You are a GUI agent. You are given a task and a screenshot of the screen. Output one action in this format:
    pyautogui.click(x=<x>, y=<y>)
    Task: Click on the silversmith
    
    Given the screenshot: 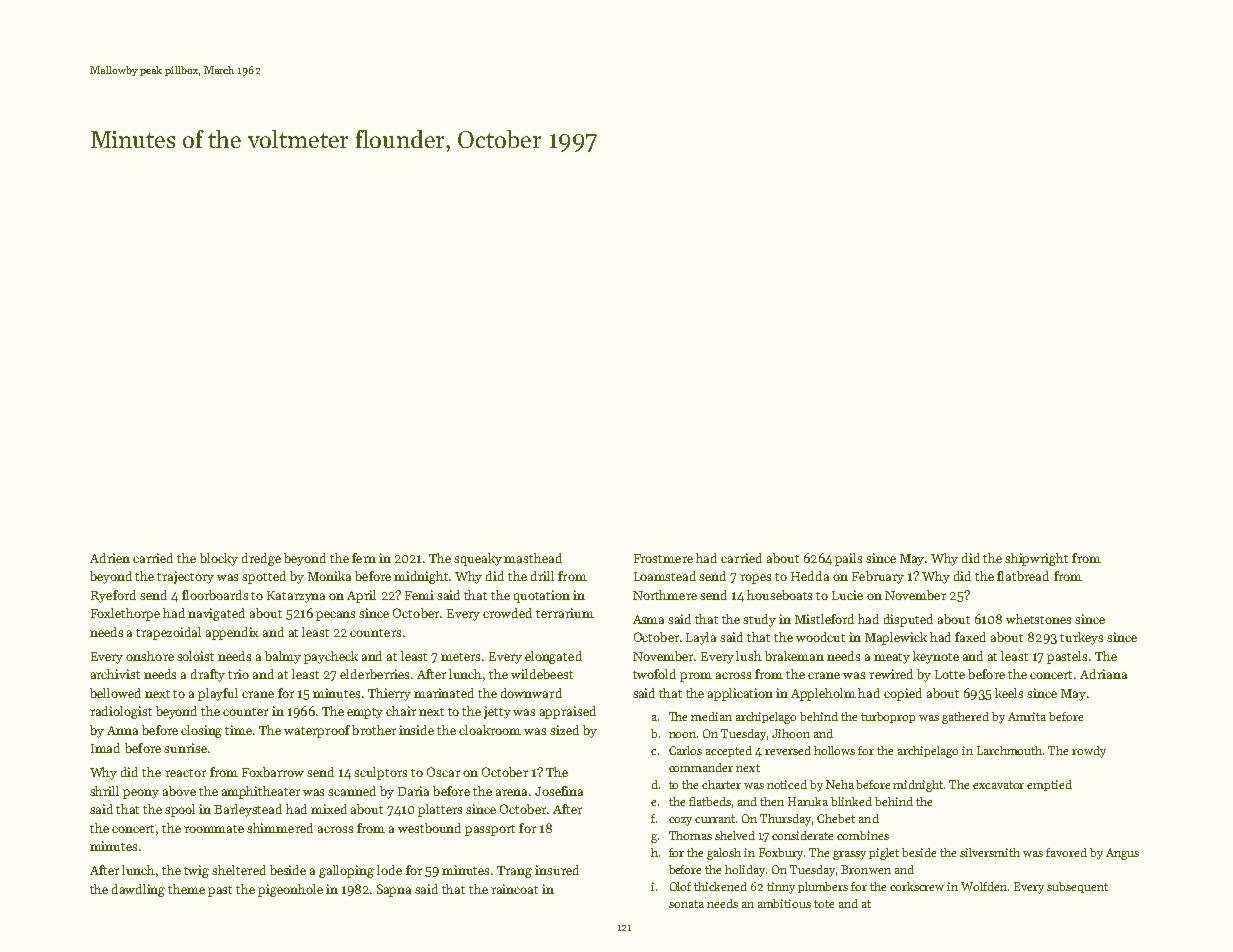 What is the action you would take?
    pyautogui.click(x=990, y=852)
